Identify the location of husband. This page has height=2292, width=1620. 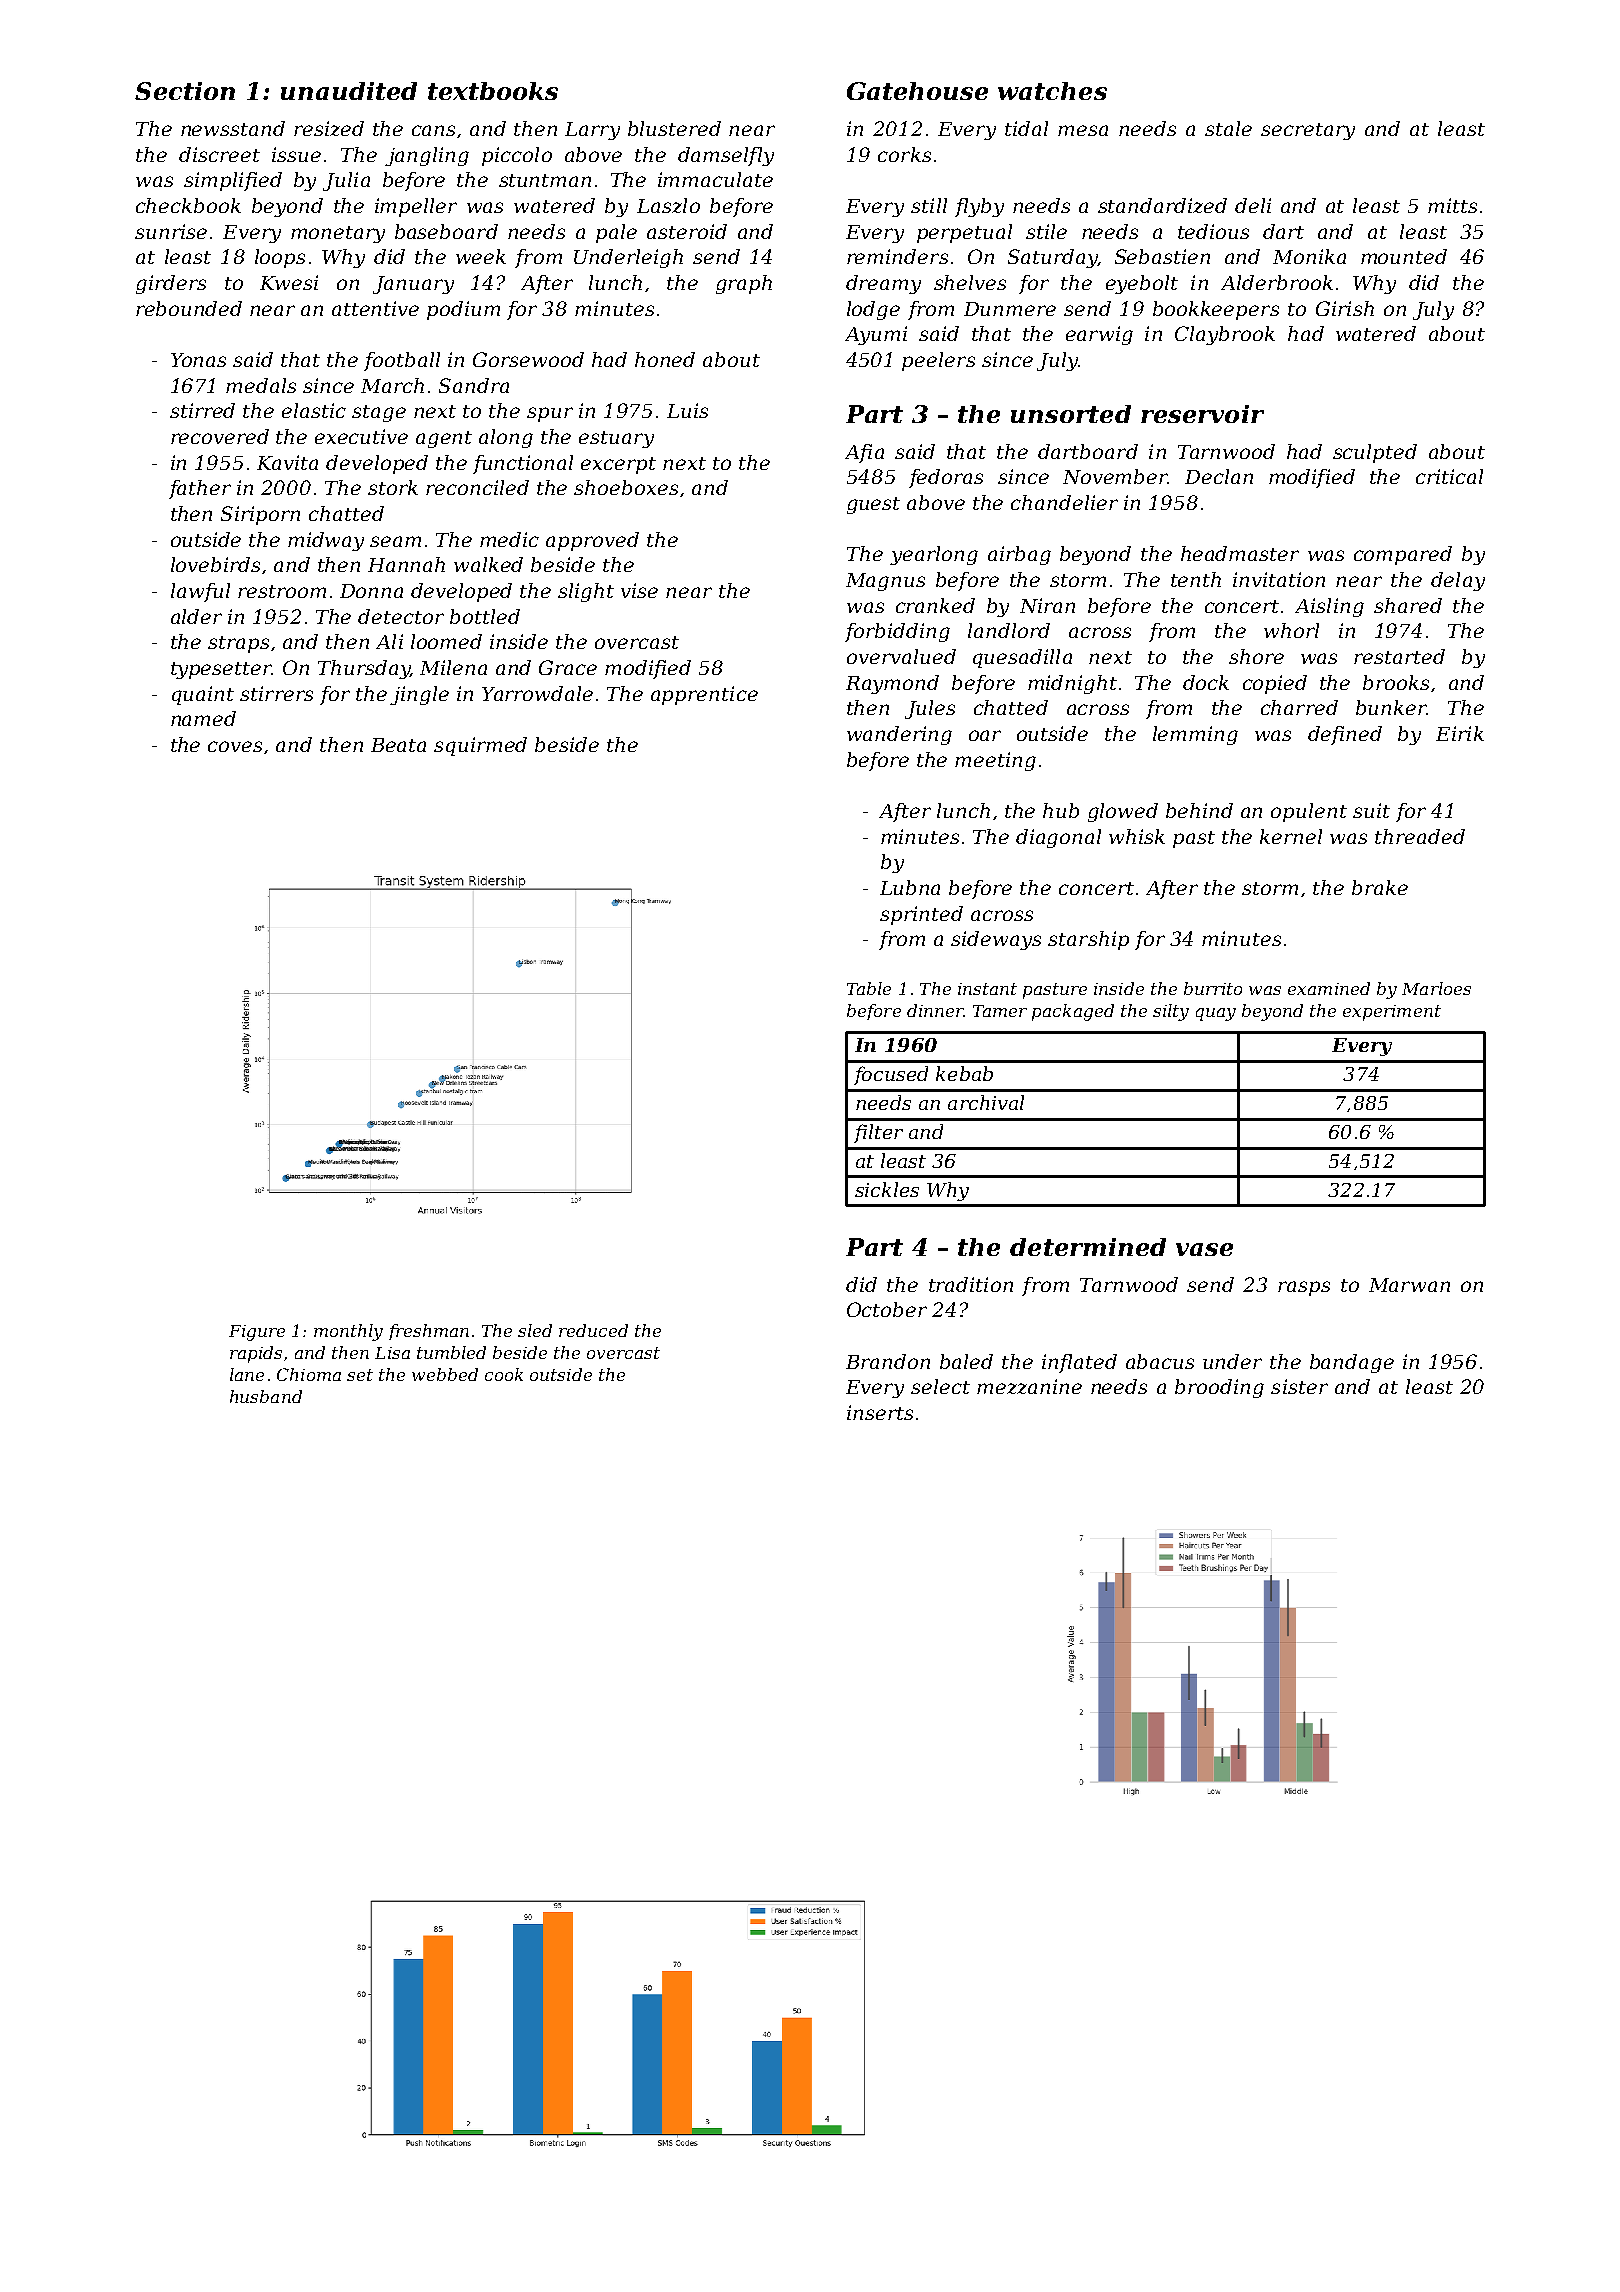
(266, 1396).
